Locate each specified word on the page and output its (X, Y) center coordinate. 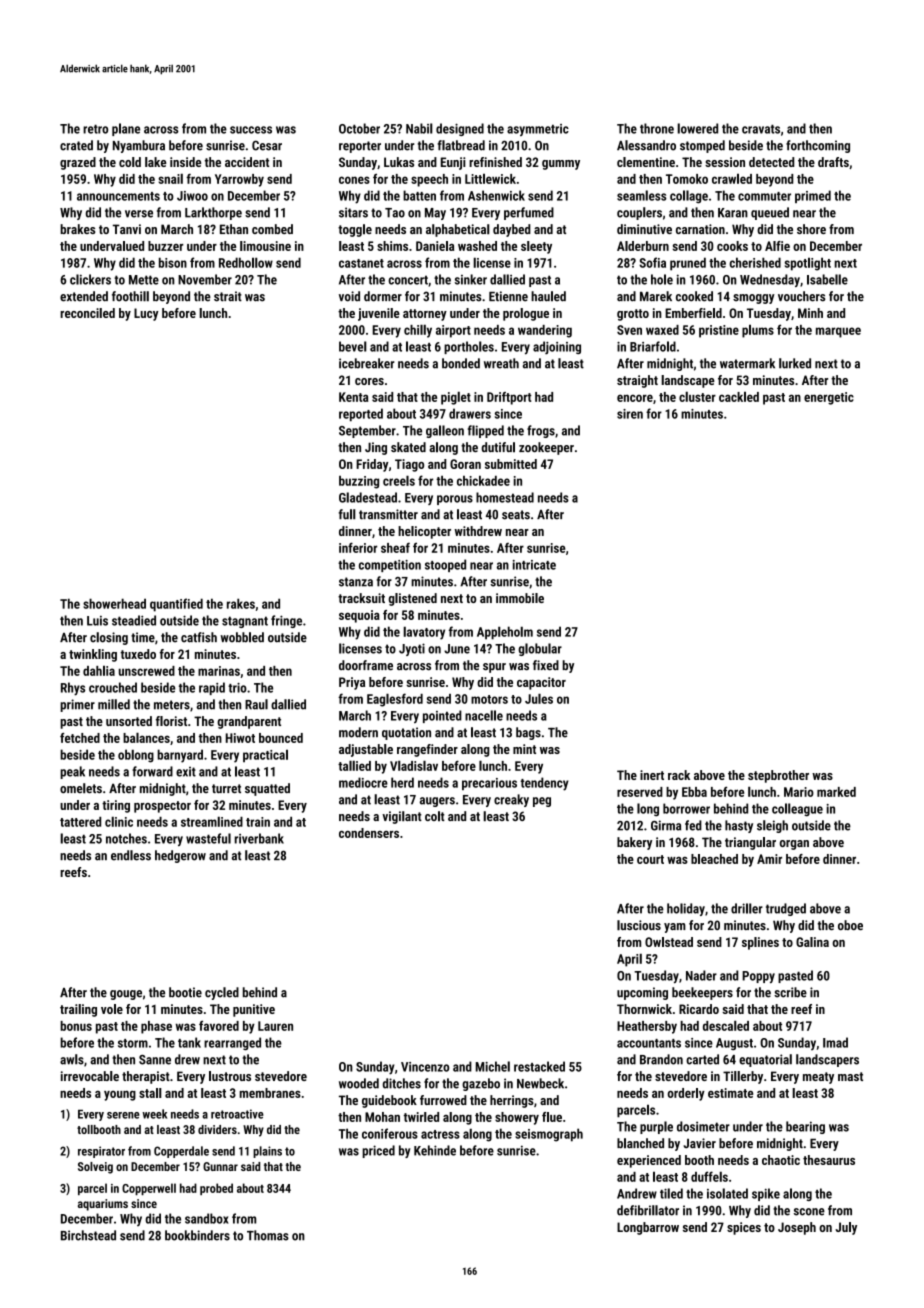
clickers (90, 279)
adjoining (557, 348)
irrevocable (90, 1076)
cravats (761, 129)
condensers (369, 833)
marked (836, 792)
